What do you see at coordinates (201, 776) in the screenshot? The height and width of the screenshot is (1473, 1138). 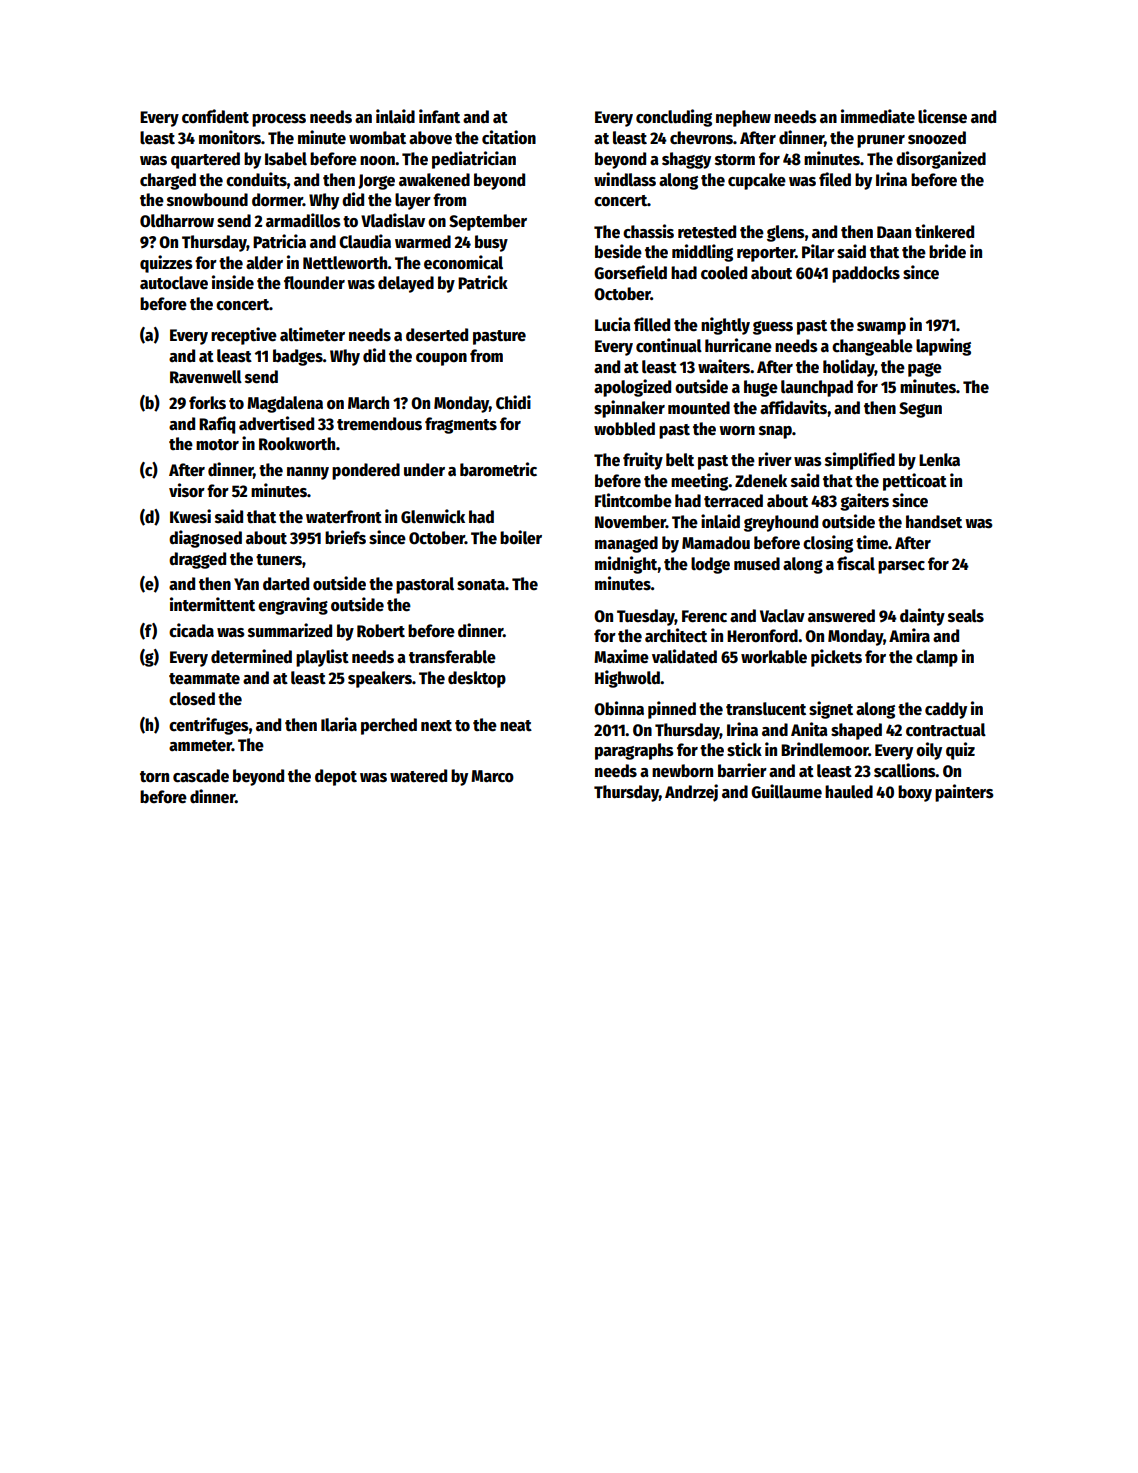 I see `cascade` at bounding box center [201, 776].
